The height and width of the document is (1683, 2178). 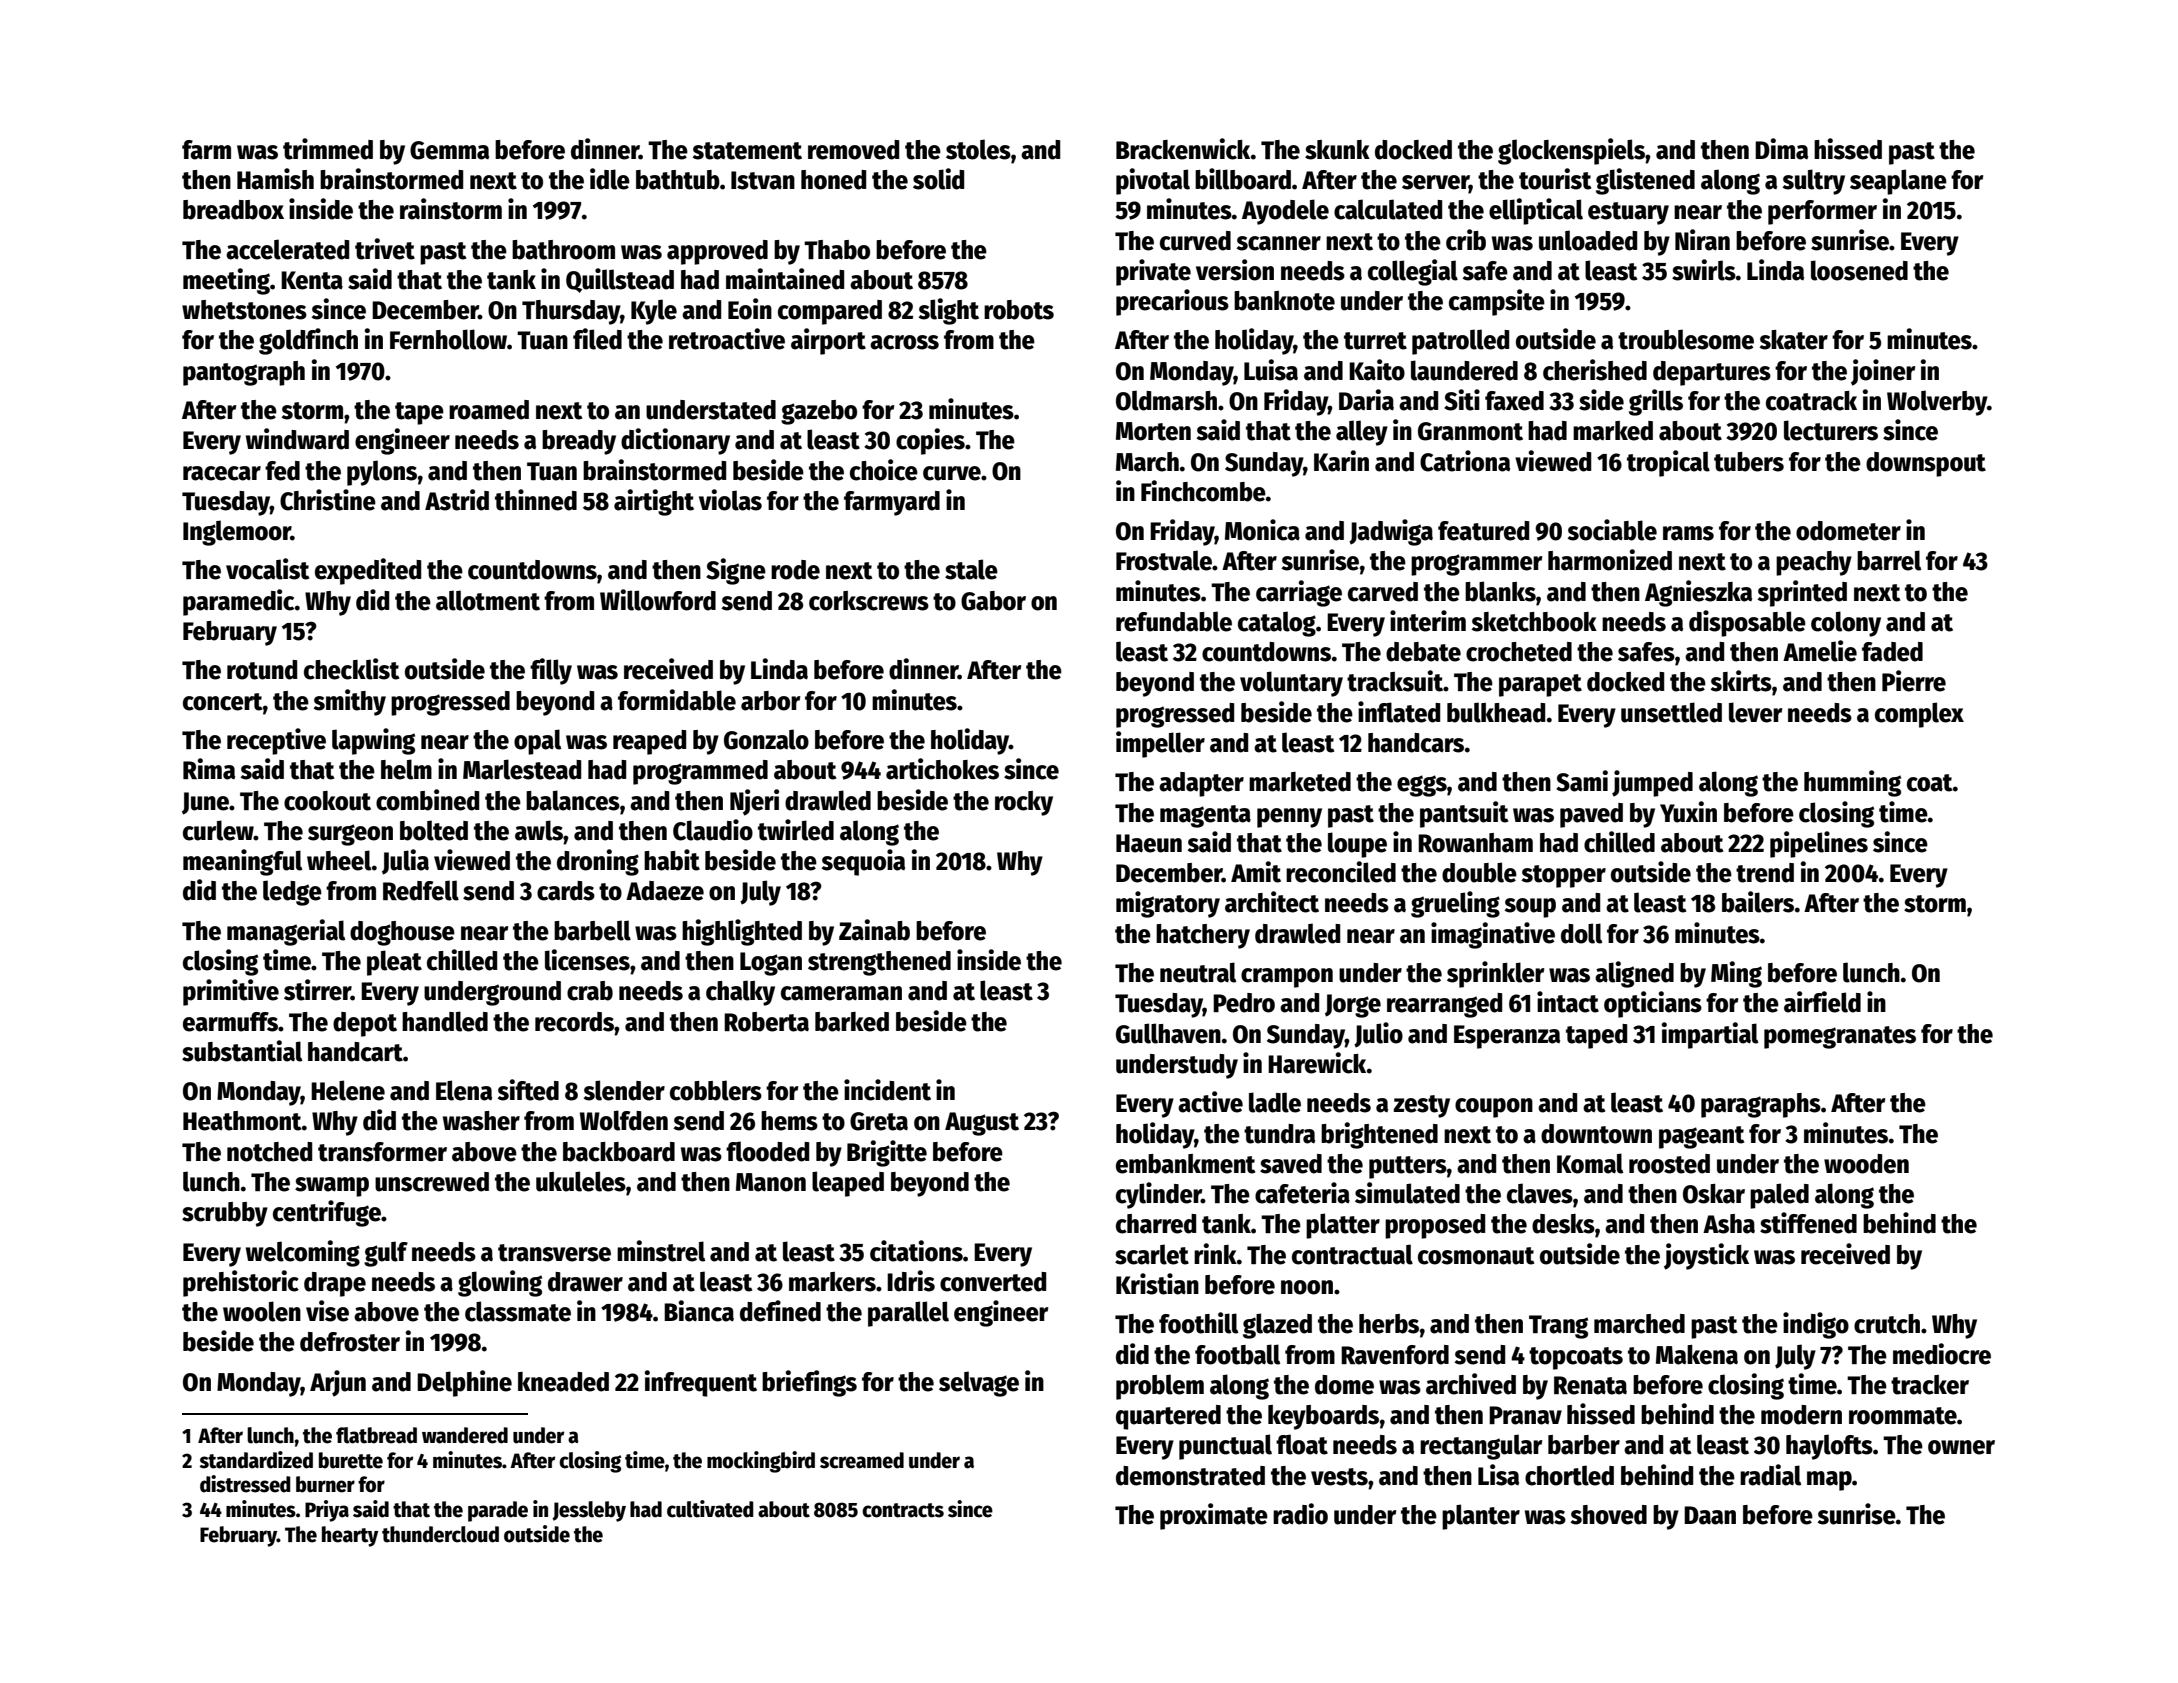 What do you see at coordinates (1343, 1226) in the document?
I see `platter` at bounding box center [1343, 1226].
